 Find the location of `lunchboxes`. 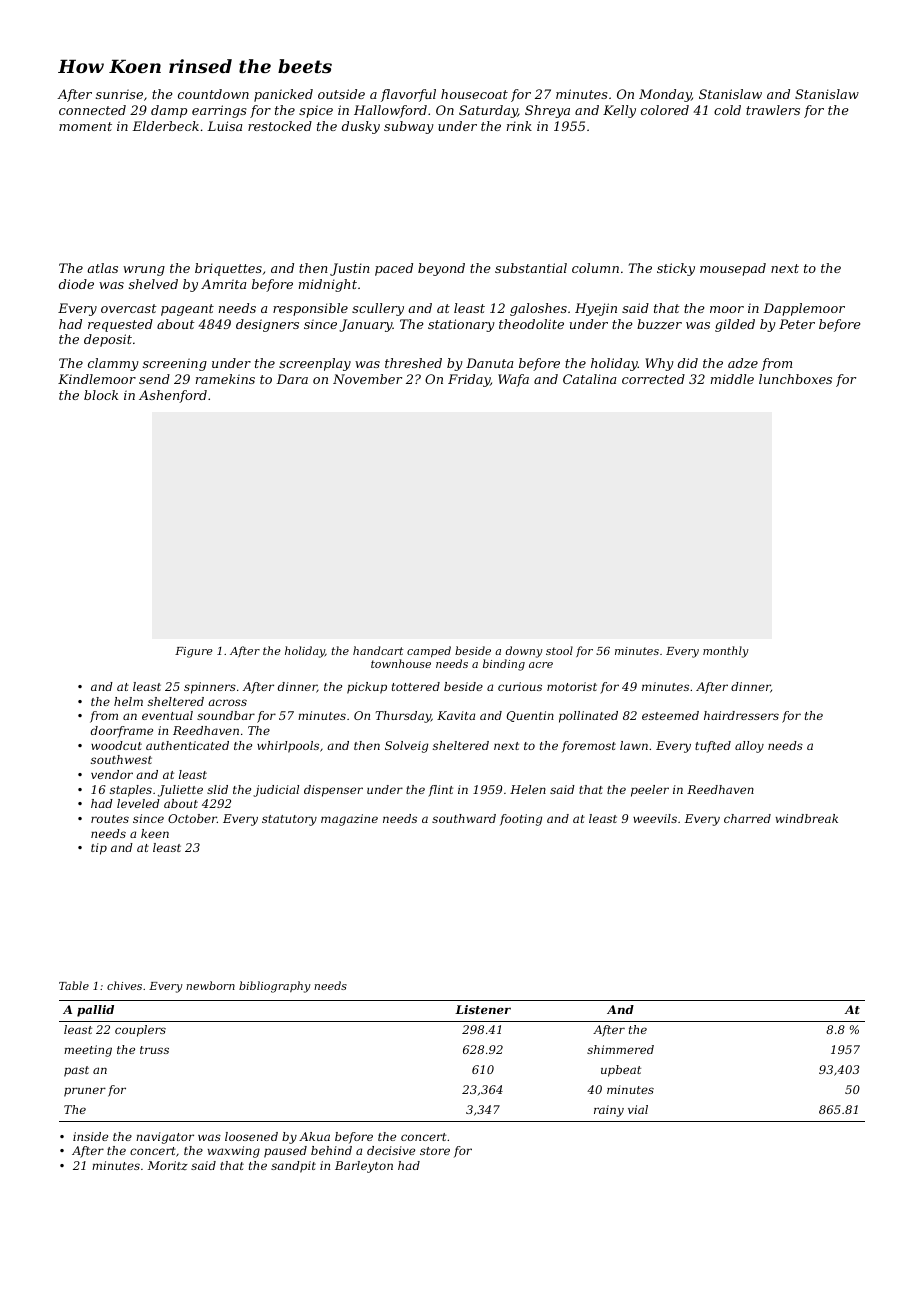

lunchboxes is located at coordinates (795, 379).
